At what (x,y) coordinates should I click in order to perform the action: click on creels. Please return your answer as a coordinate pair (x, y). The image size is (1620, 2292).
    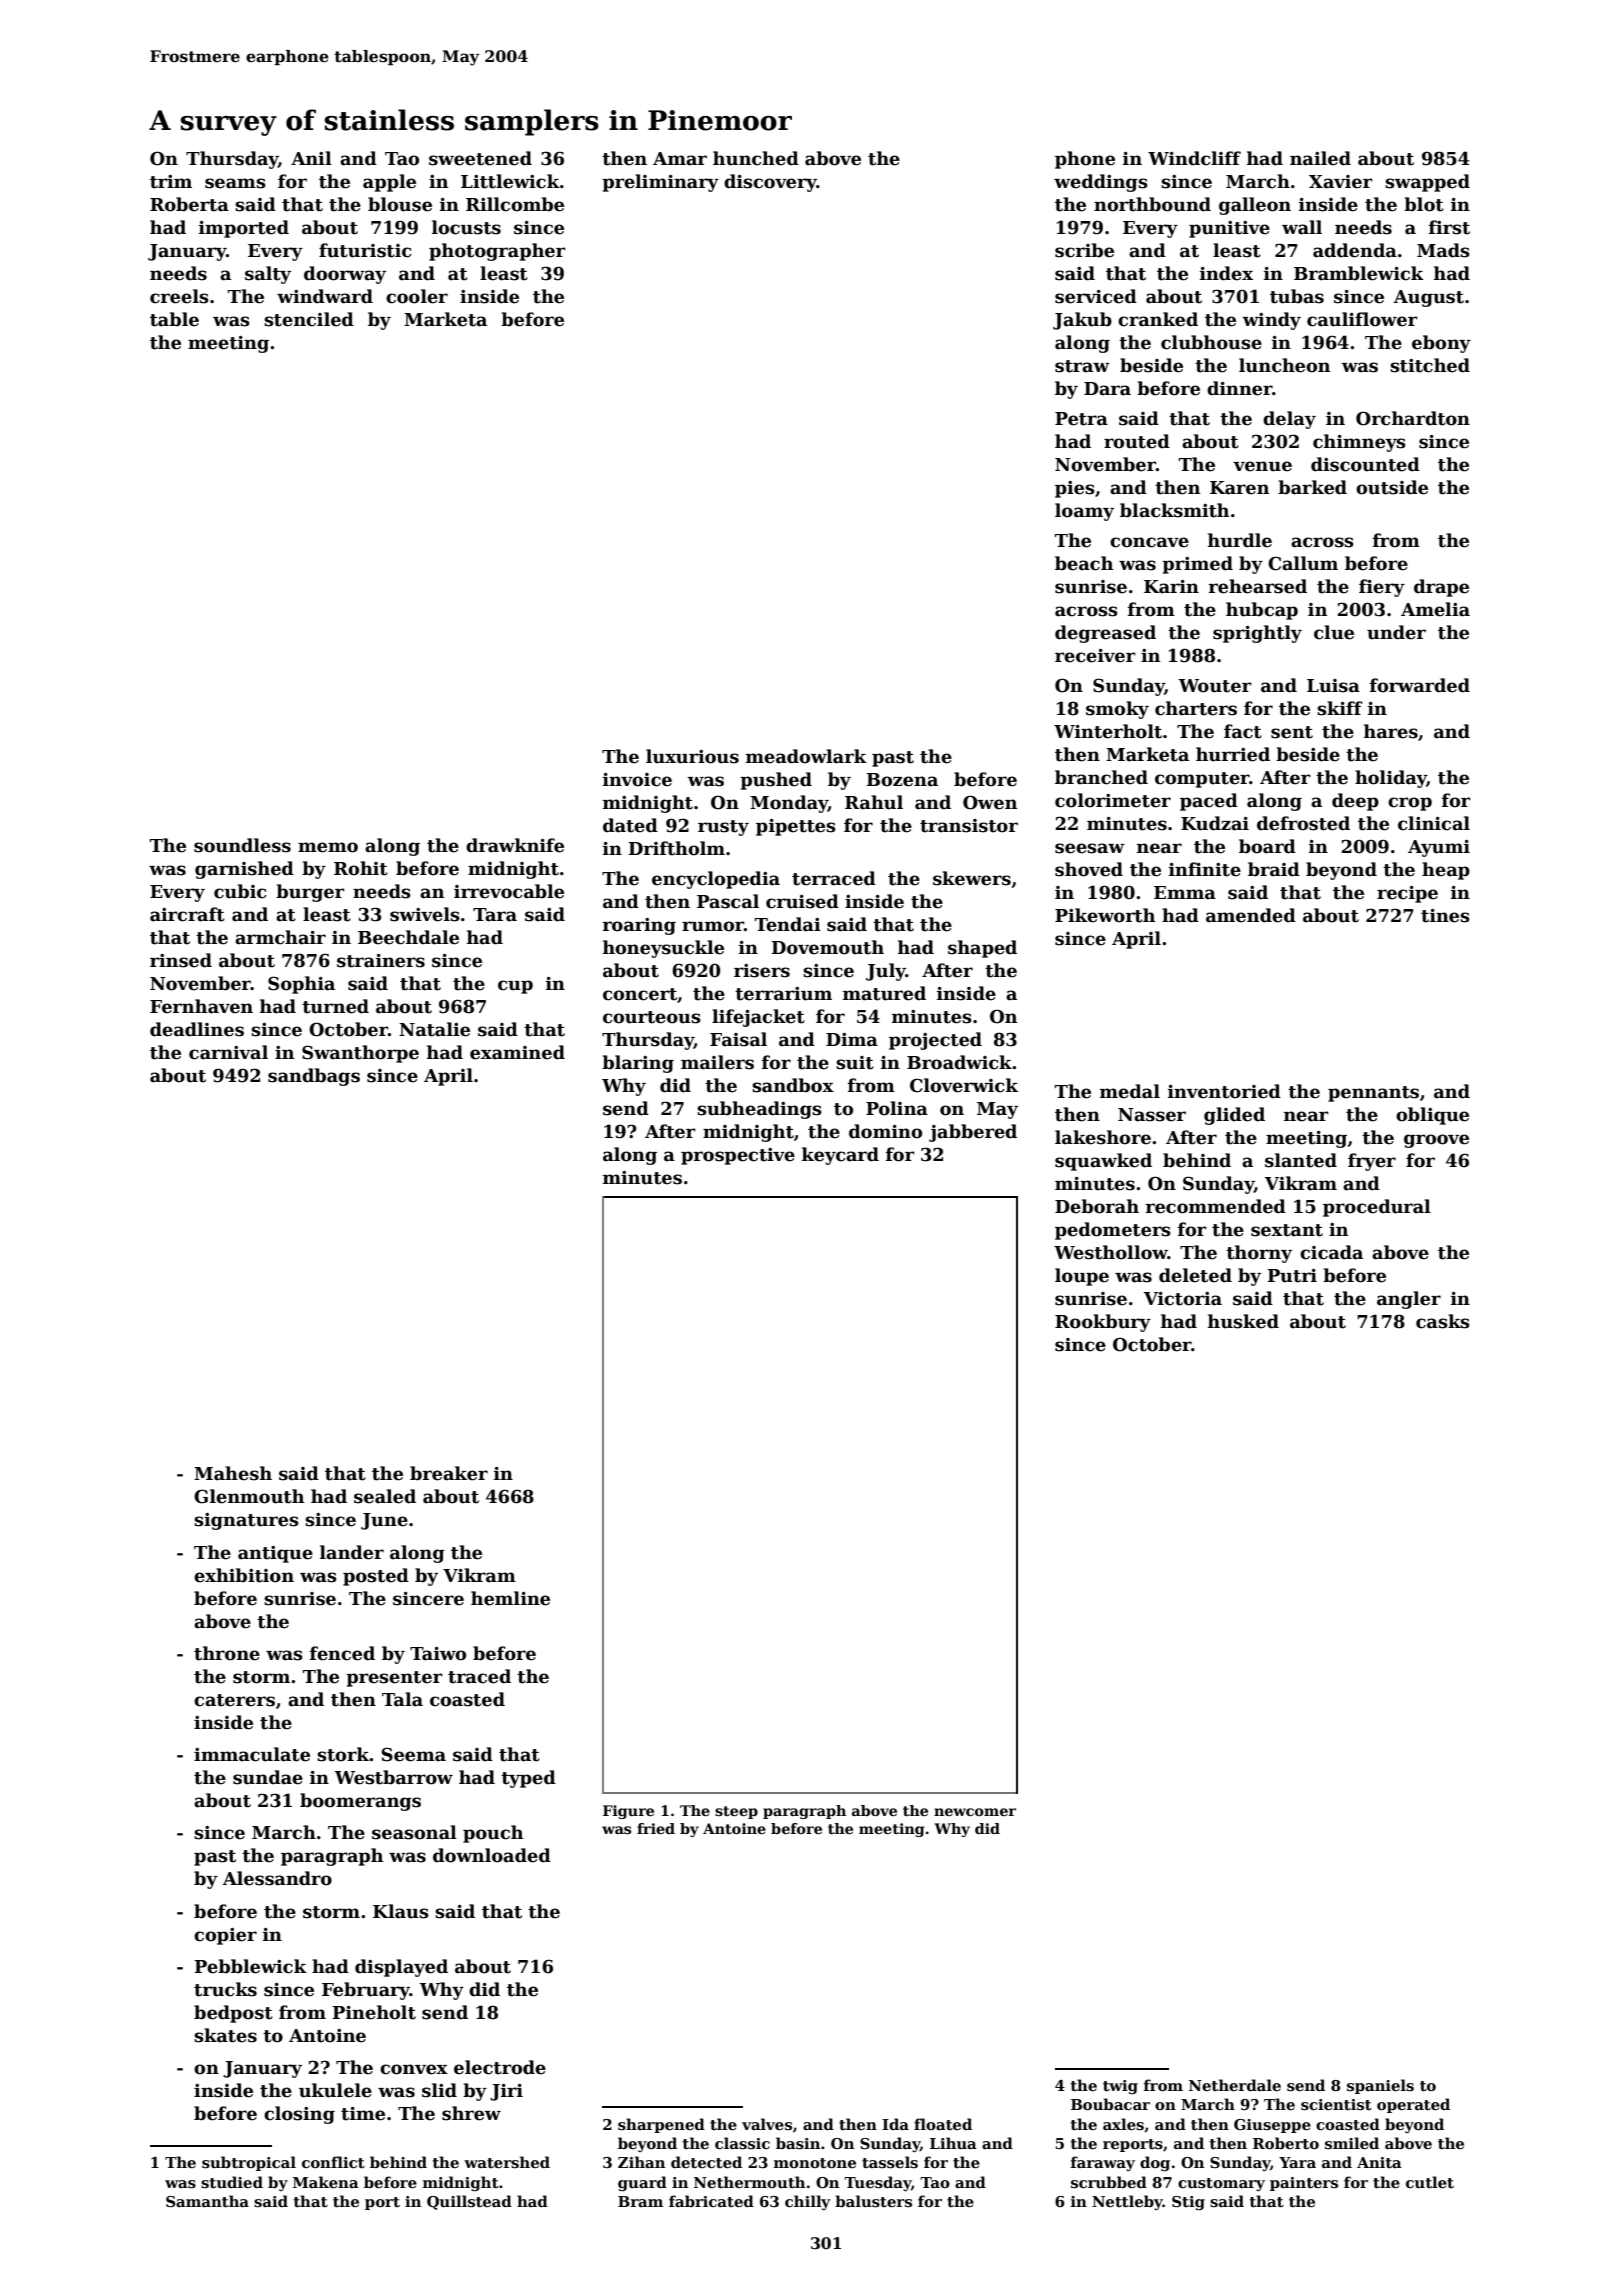
    Looking at the image, I should click on (179, 296).
